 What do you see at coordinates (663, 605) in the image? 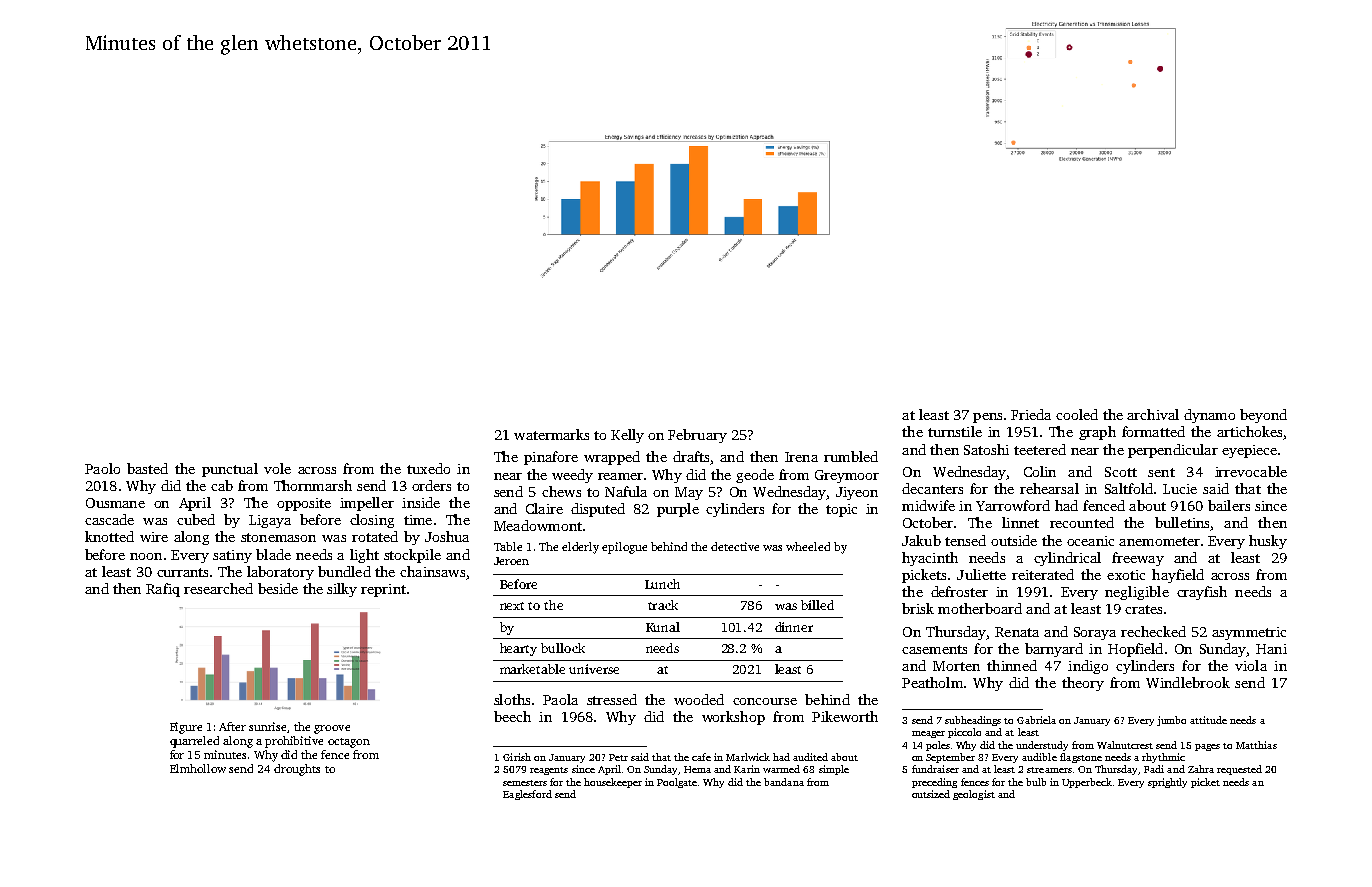
I see `track` at bounding box center [663, 605].
